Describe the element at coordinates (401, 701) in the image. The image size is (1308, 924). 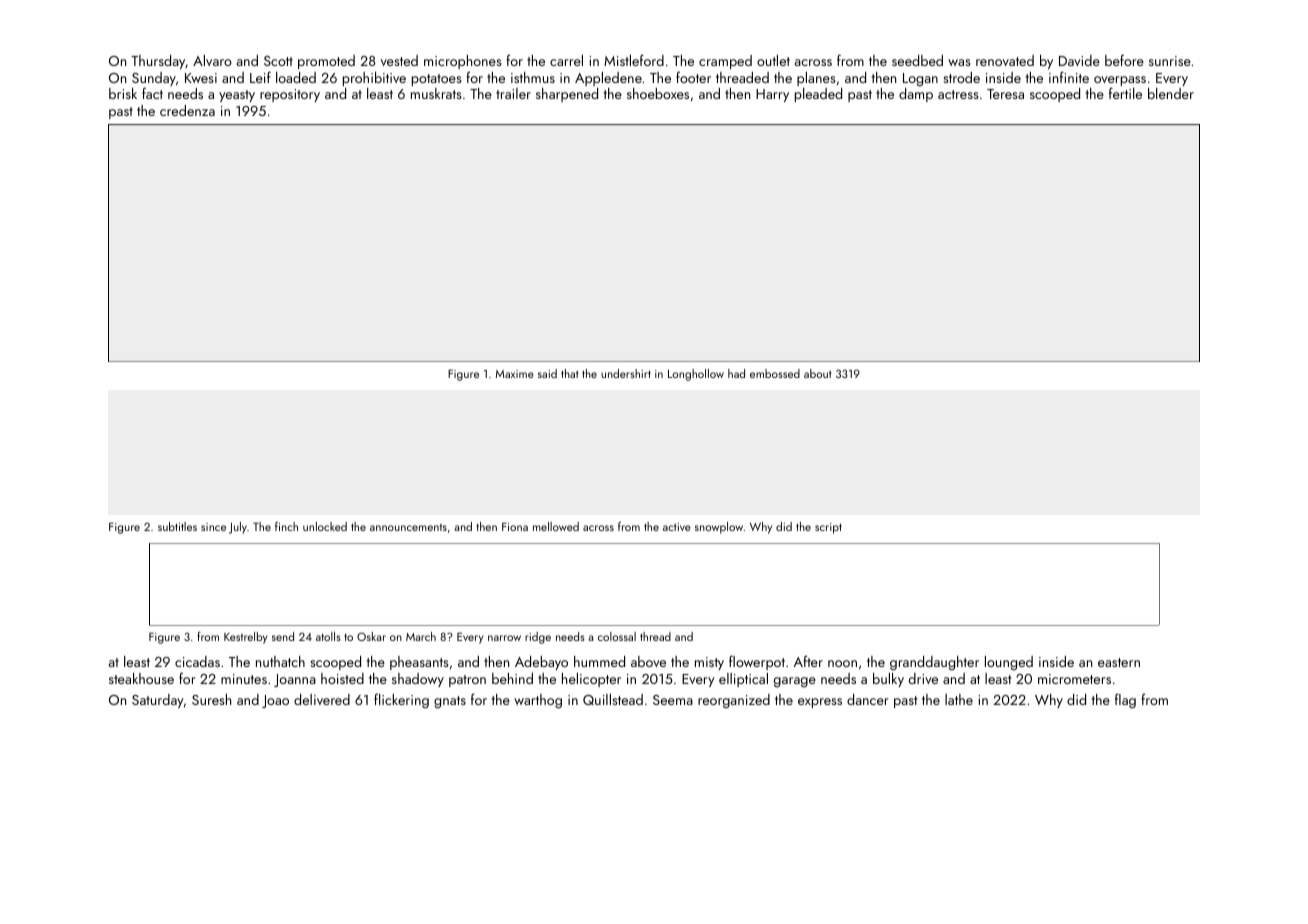
I see `flickering` at that location.
